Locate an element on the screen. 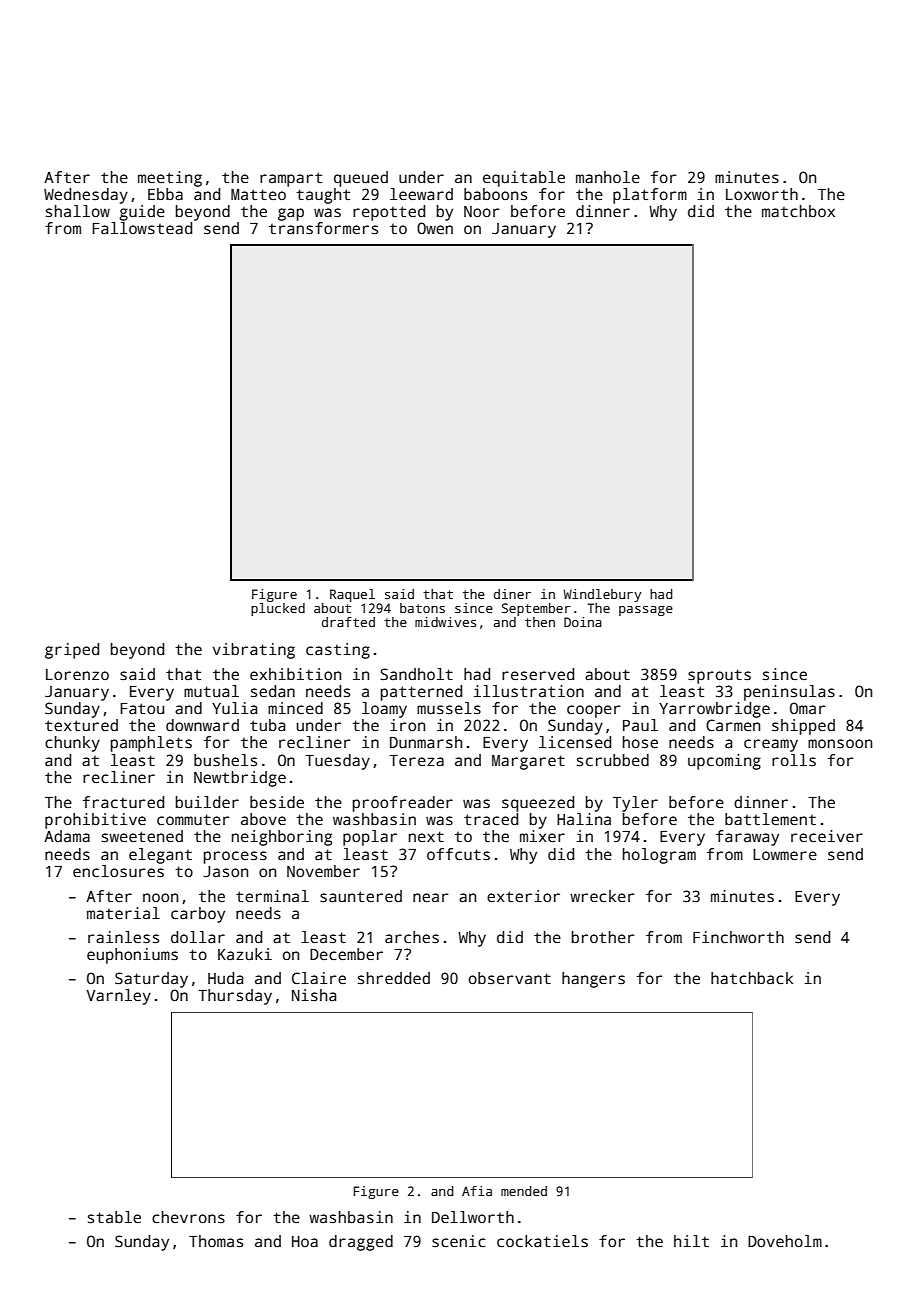 This screenshot has height=1308, width=924. chevrons is located at coordinates (188, 1217).
